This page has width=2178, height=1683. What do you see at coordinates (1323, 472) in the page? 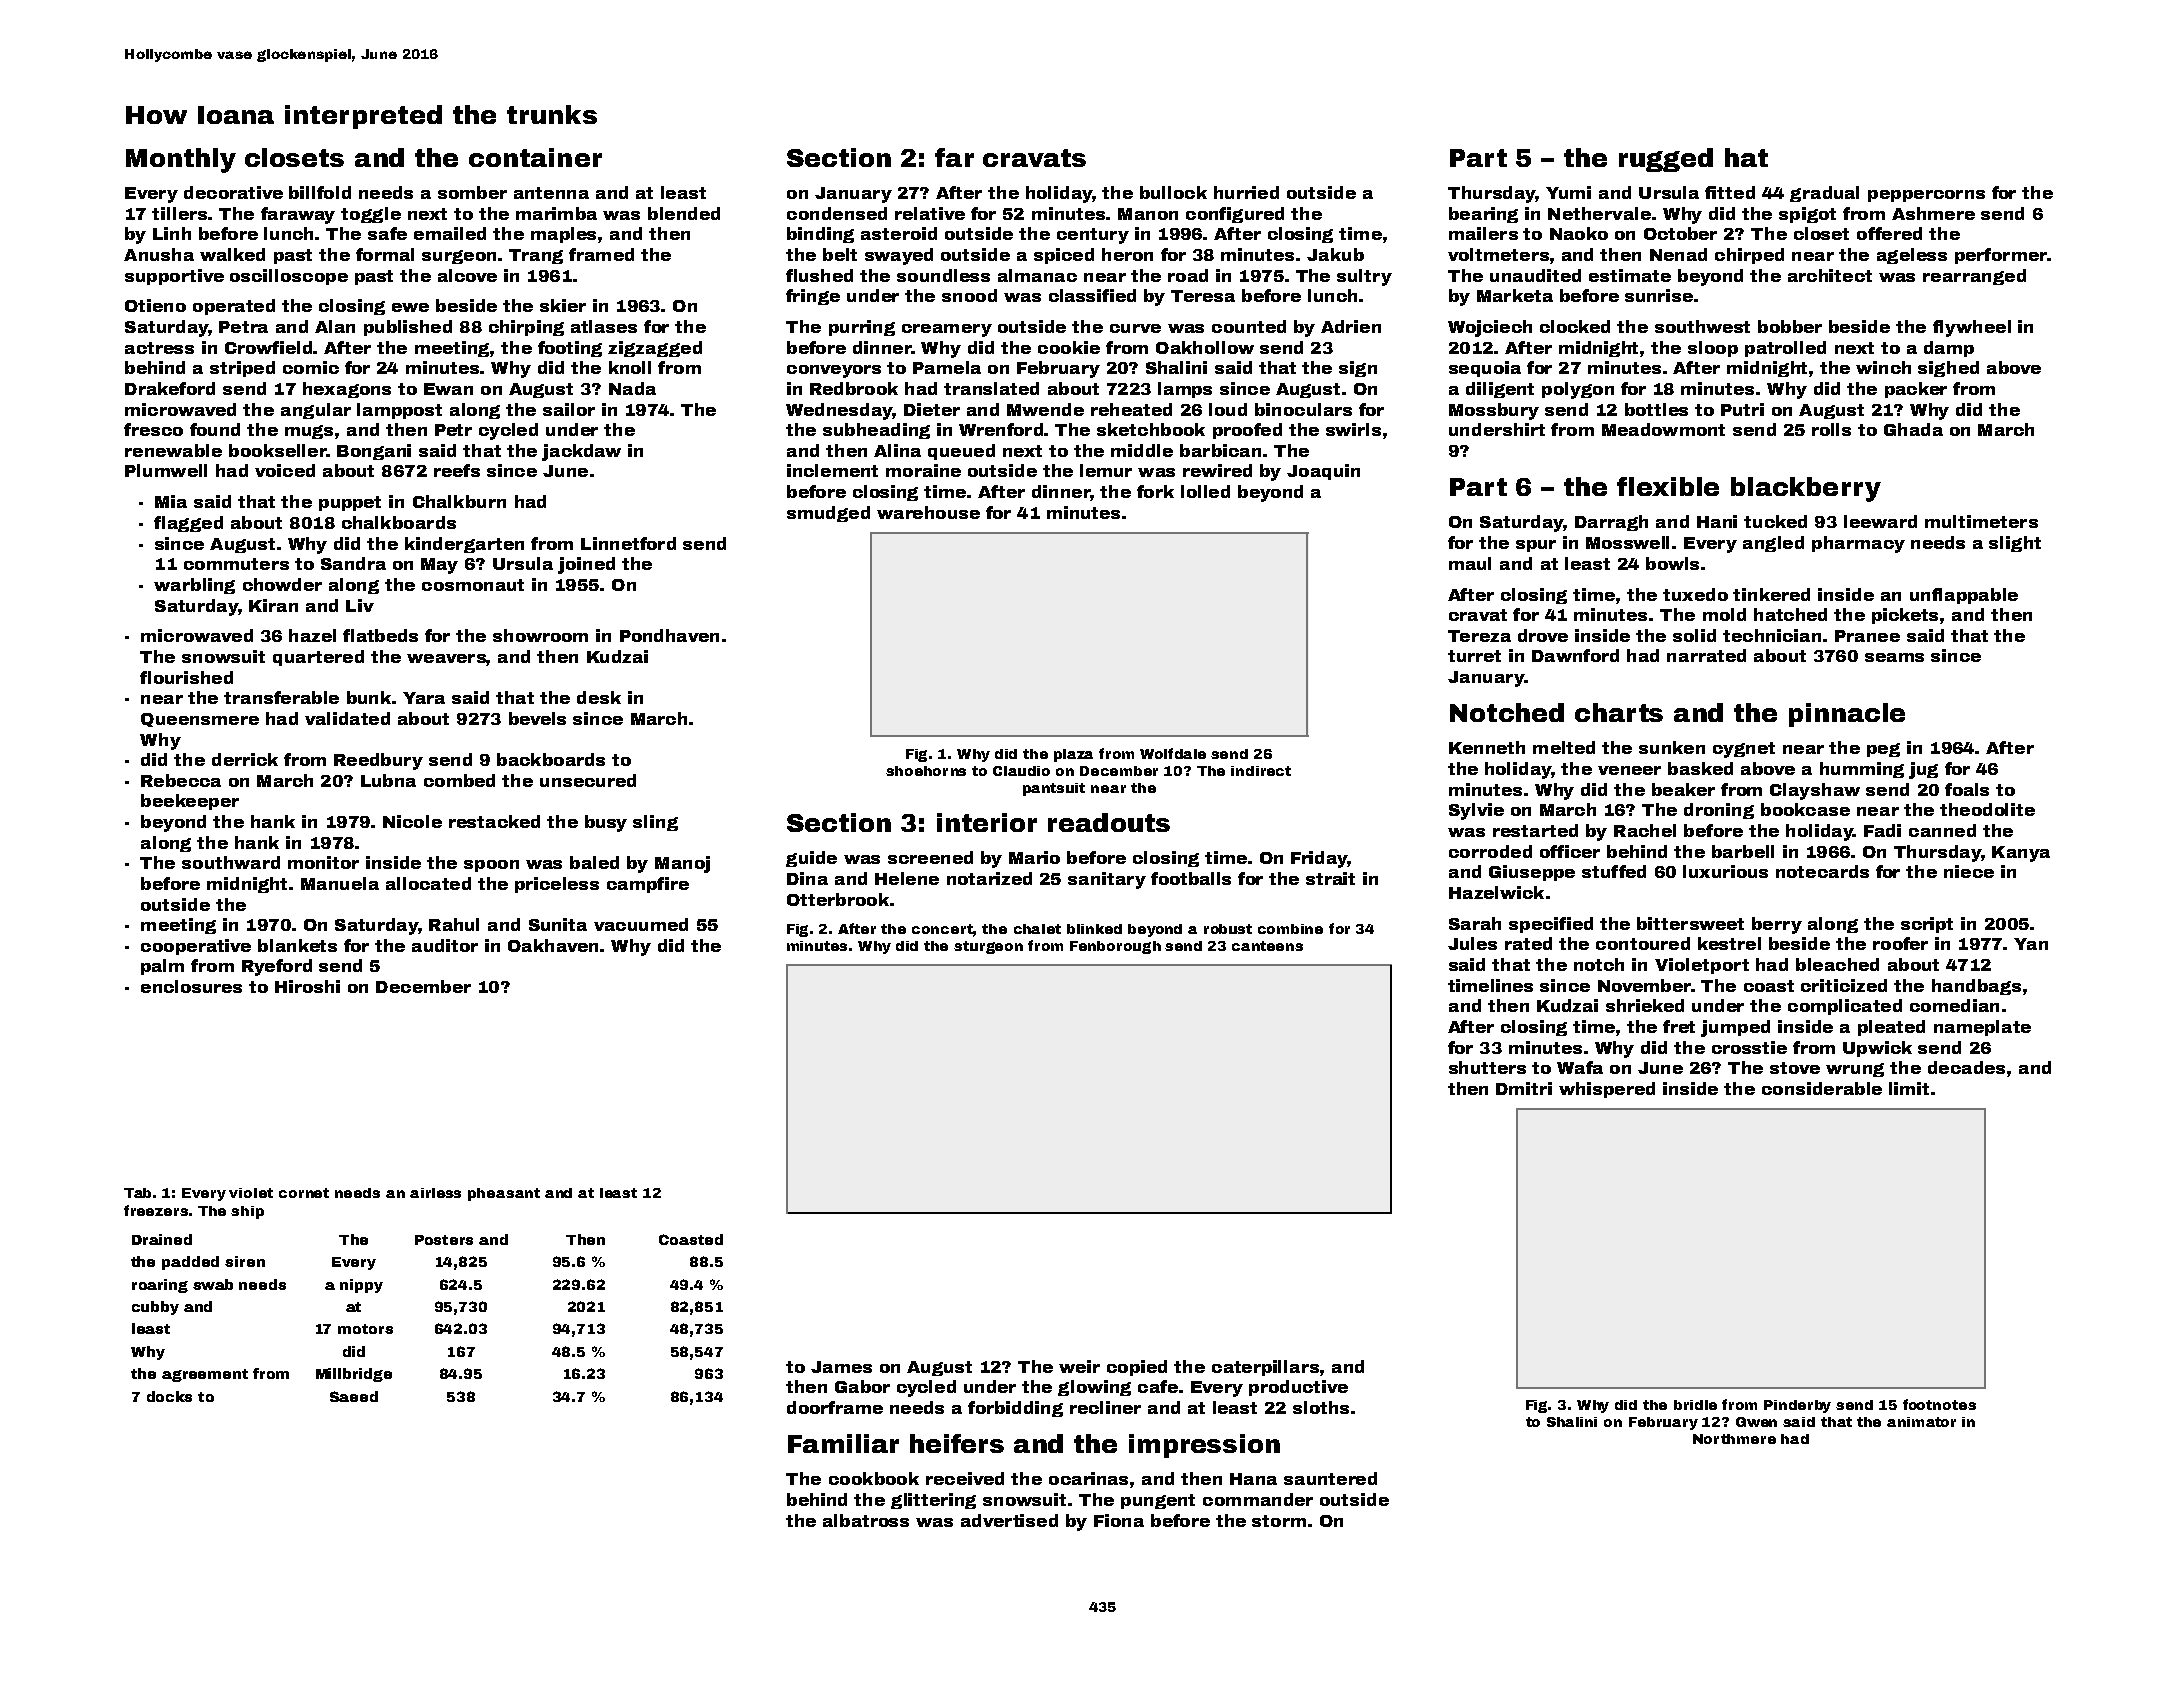
I see `Joaquin` at bounding box center [1323, 472].
